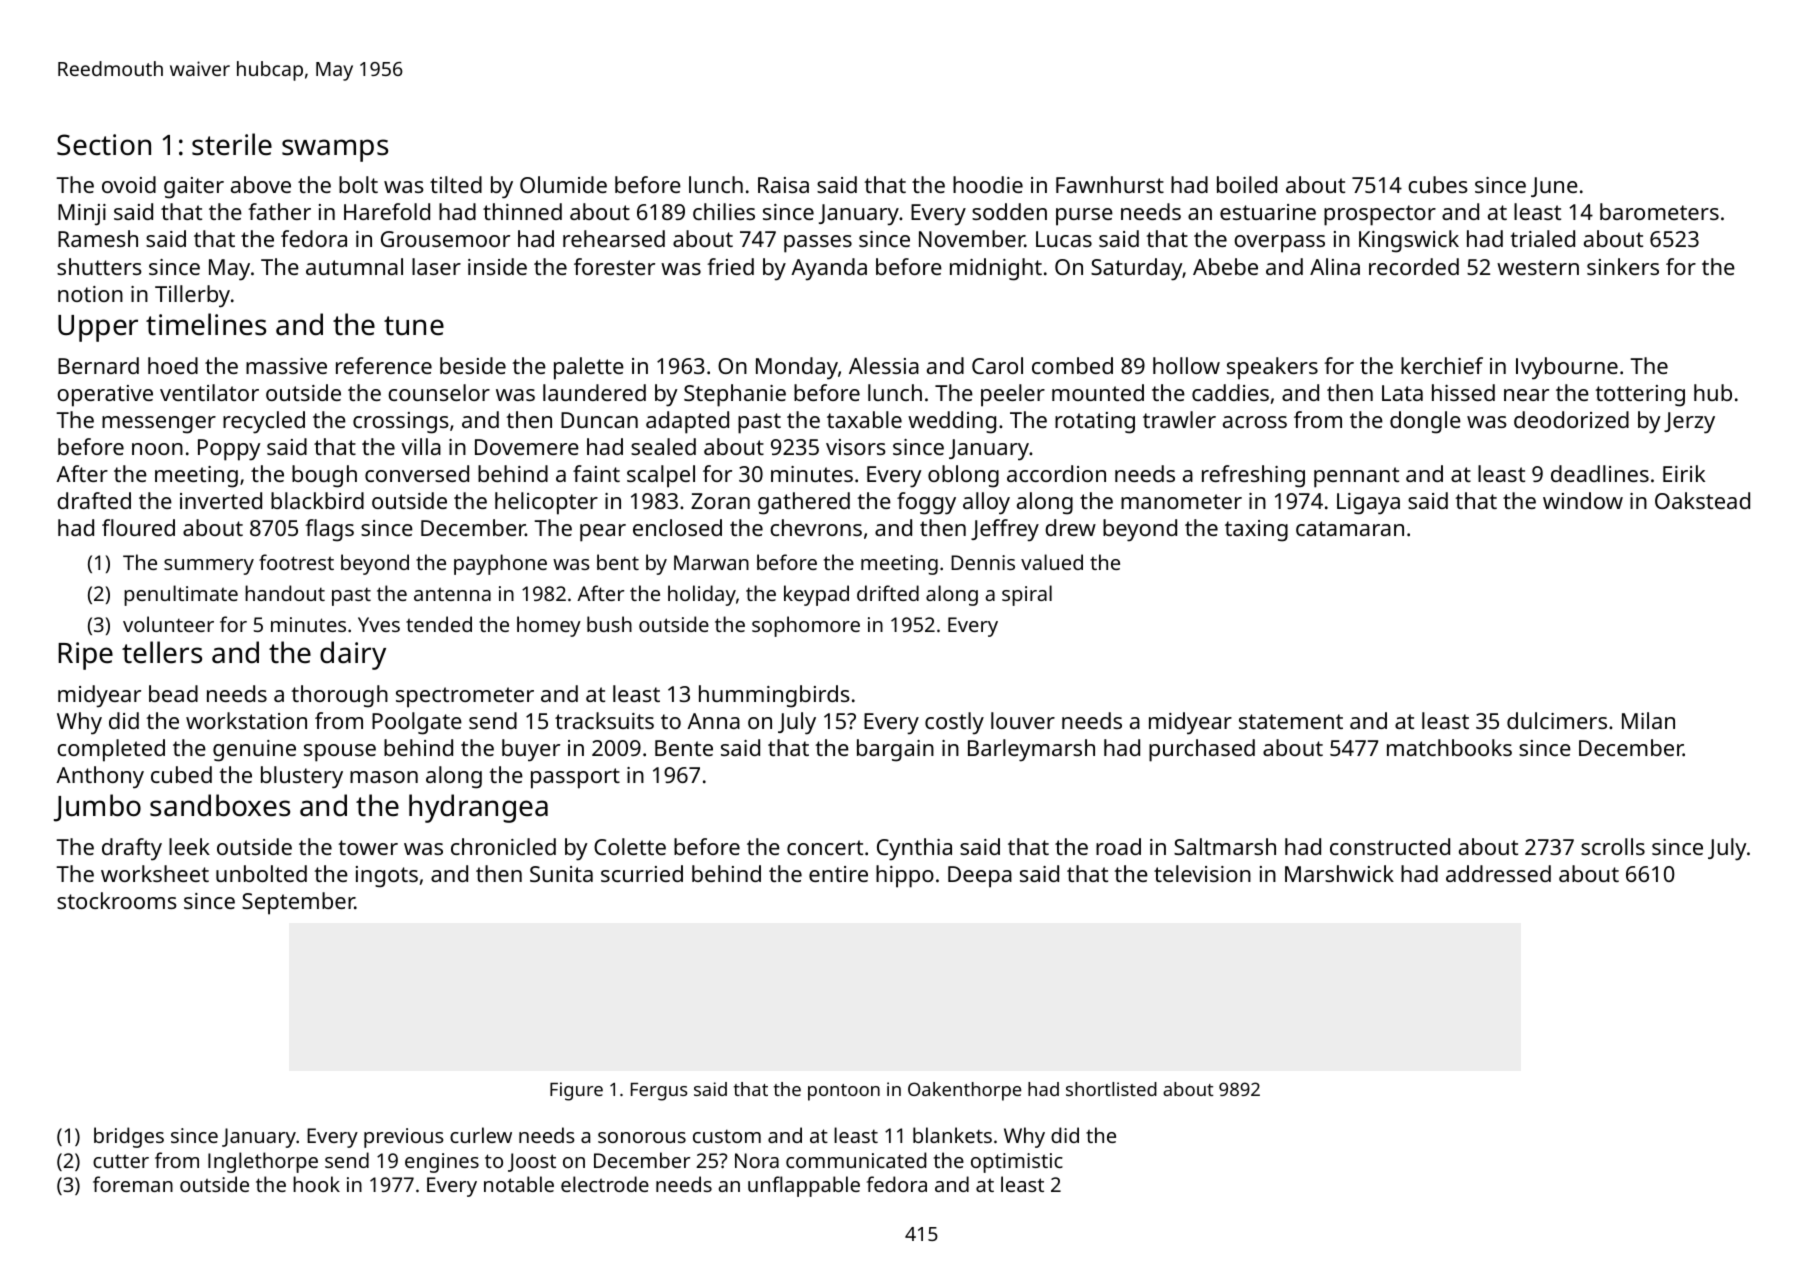  I want to click on boiled, so click(1247, 184).
